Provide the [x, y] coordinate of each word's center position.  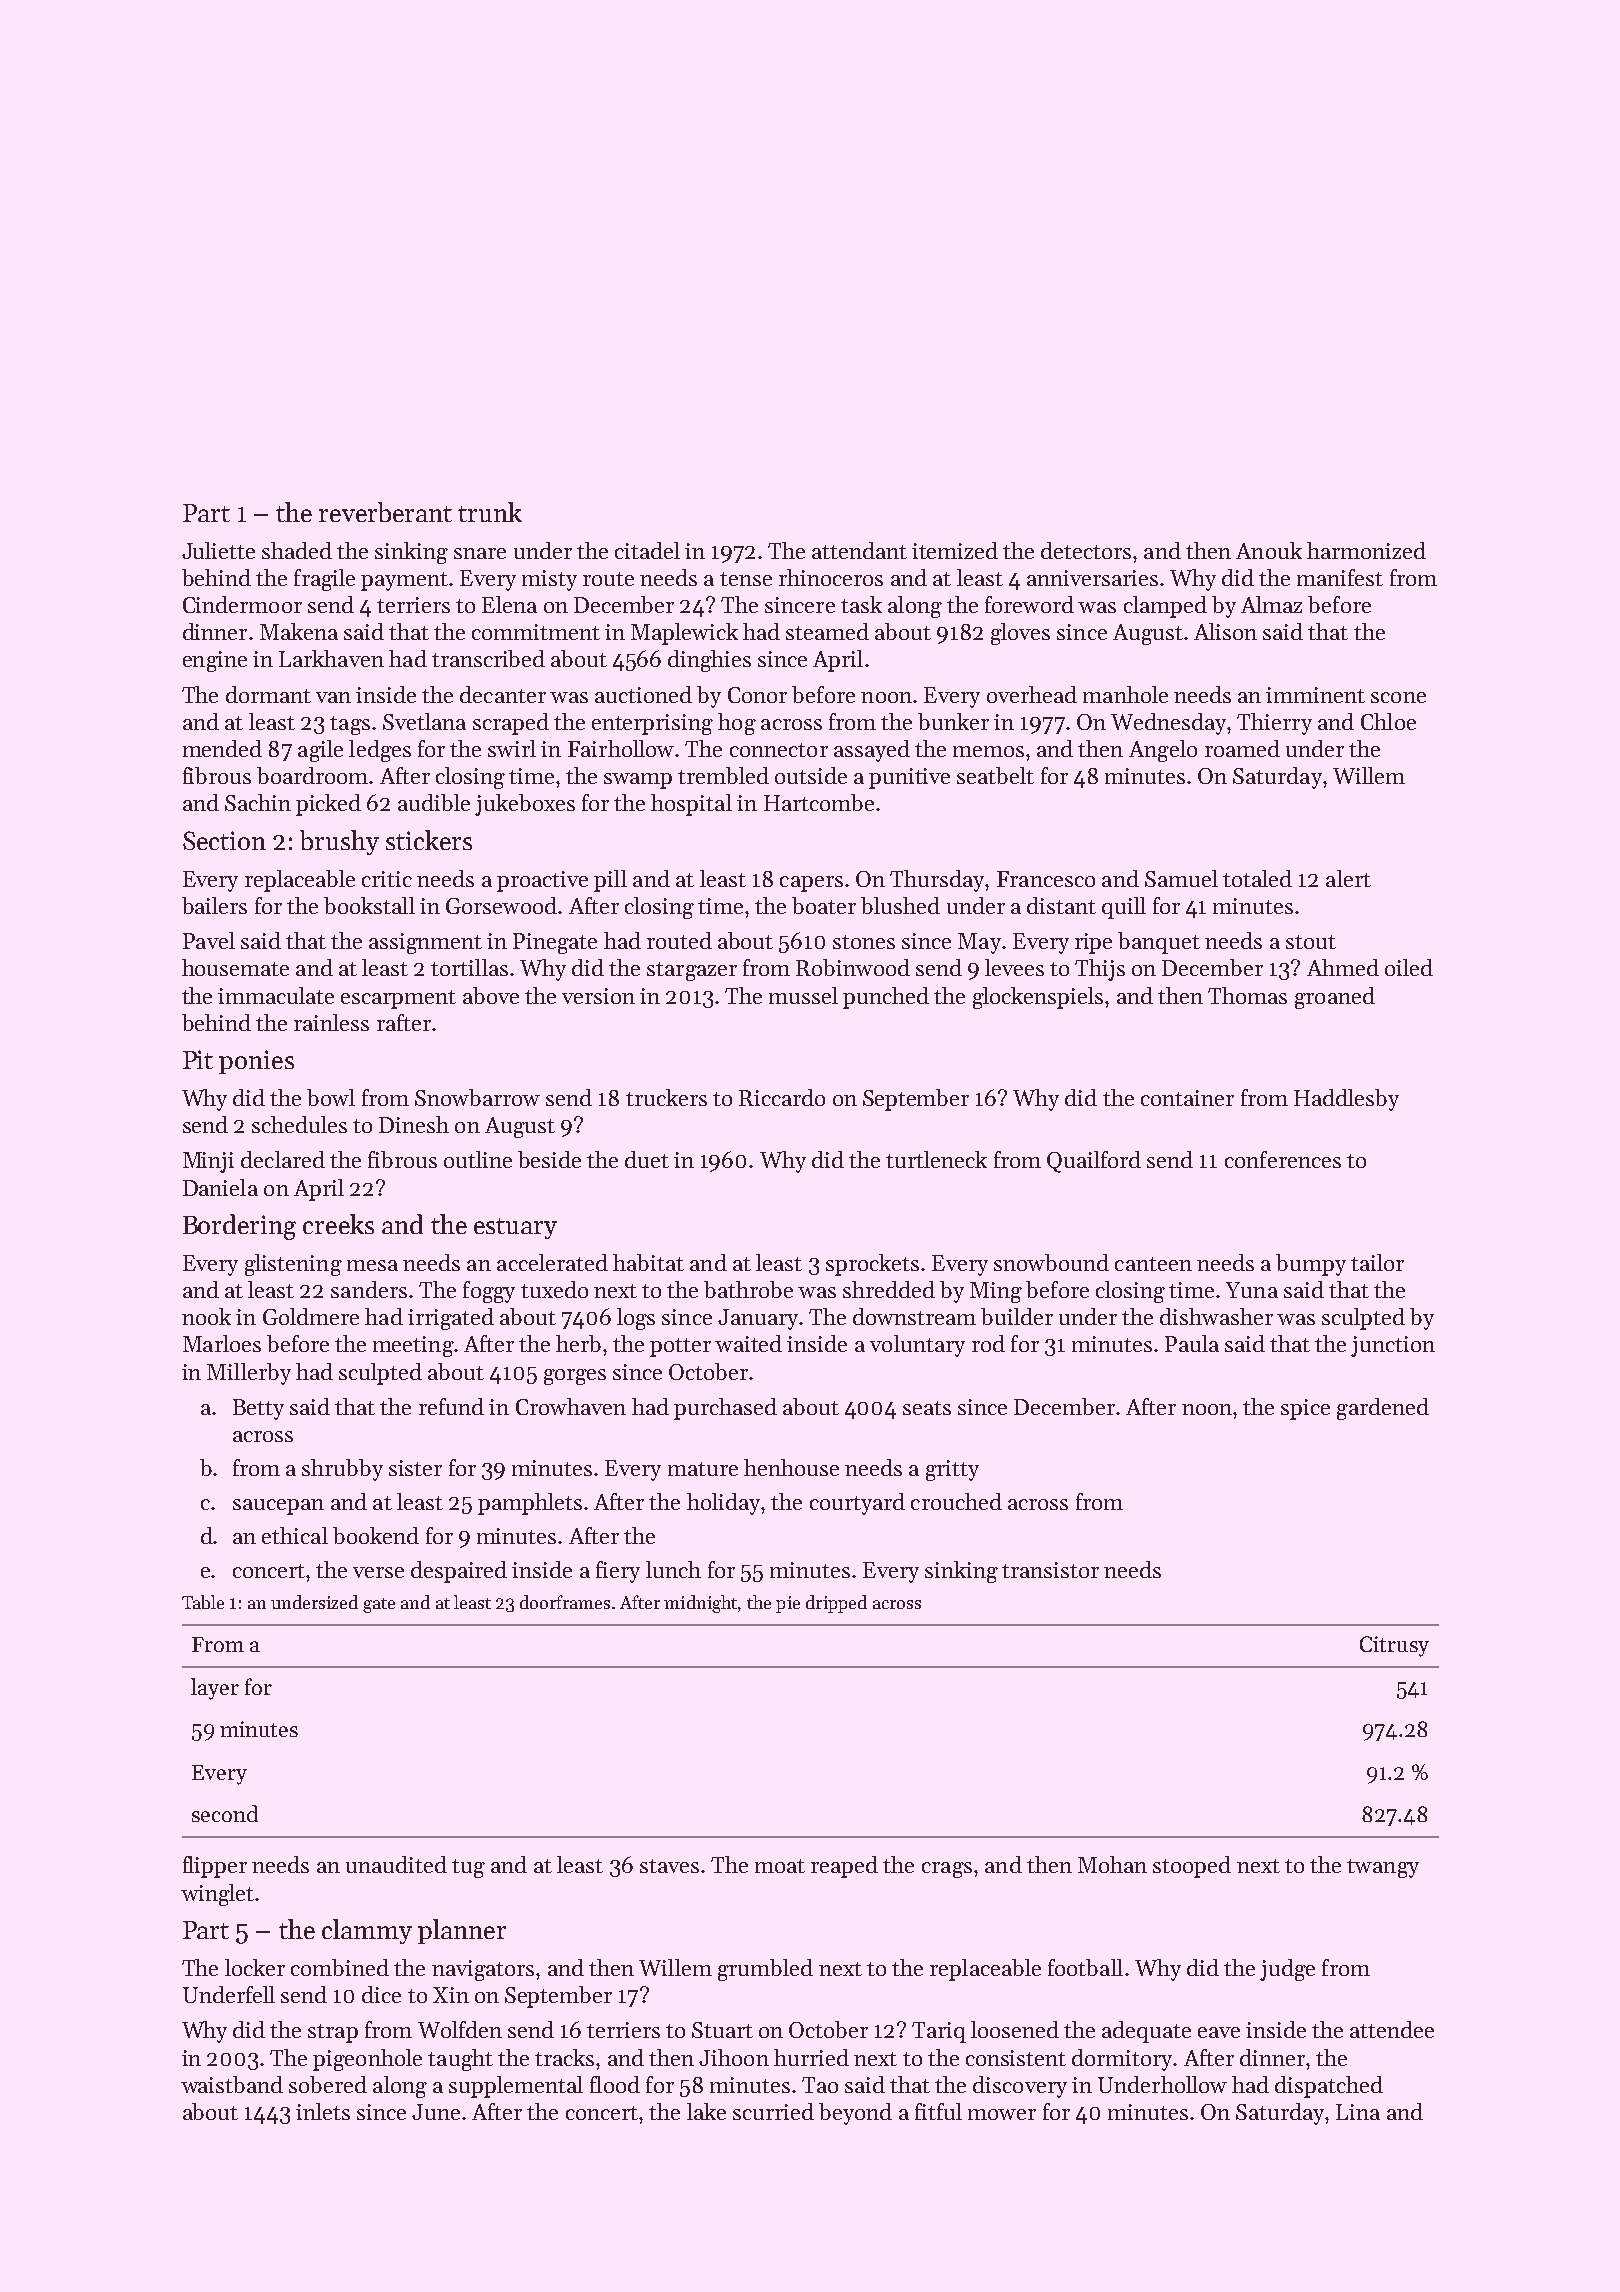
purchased [725, 1409]
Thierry [1274, 724]
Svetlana [424, 721]
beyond [855, 2114]
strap [333, 2033]
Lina [1358, 2112]
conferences [1283, 1159]
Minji [208, 1162]
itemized [955, 550]
